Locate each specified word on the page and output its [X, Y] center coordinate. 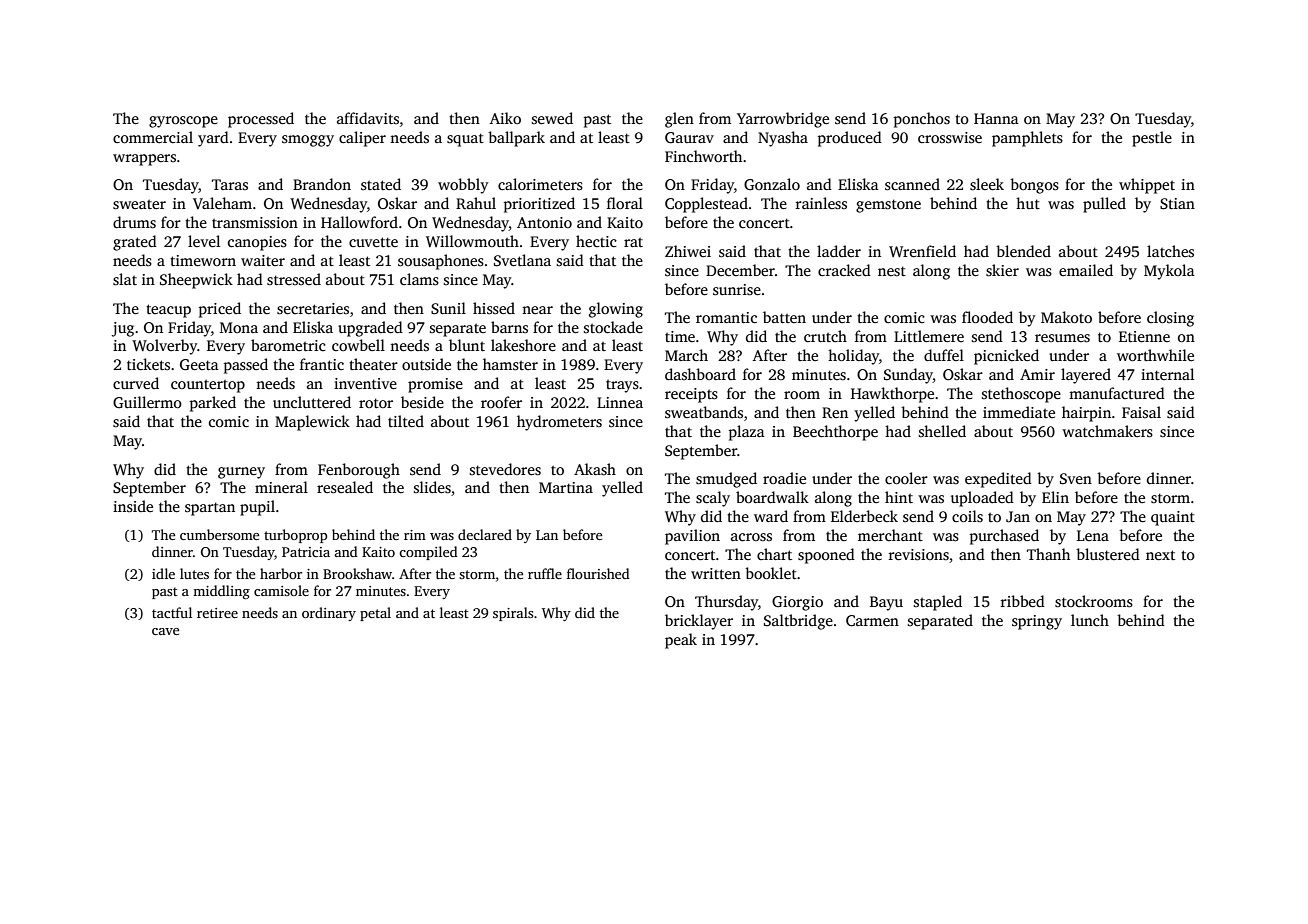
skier [1002, 270]
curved [136, 383]
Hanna [996, 118]
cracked [844, 270]
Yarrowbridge [783, 120]
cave [165, 631]
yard [213, 139]
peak [681, 641]
